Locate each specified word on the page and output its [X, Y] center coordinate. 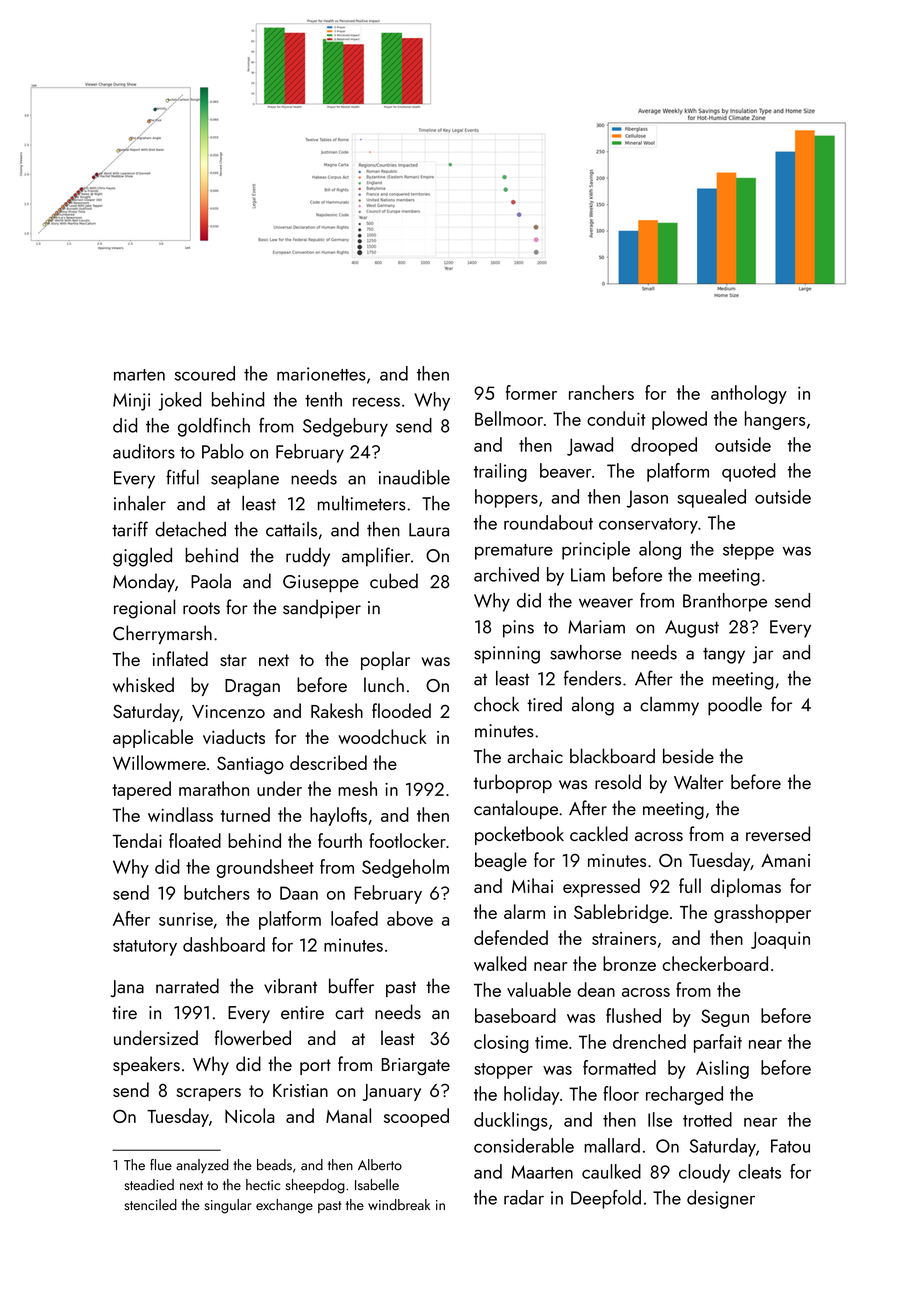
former [531, 392]
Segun [725, 1018]
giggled [142, 557]
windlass [180, 814]
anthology [749, 394]
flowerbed [253, 1037]
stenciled [150, 1205]
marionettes [321, 374]
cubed [394, 581]
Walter [698, 782]
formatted [619, 1067]
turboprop [513, 783]
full [690, 885]
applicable [153, 738]
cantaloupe [516, 809]
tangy [724, 656]
